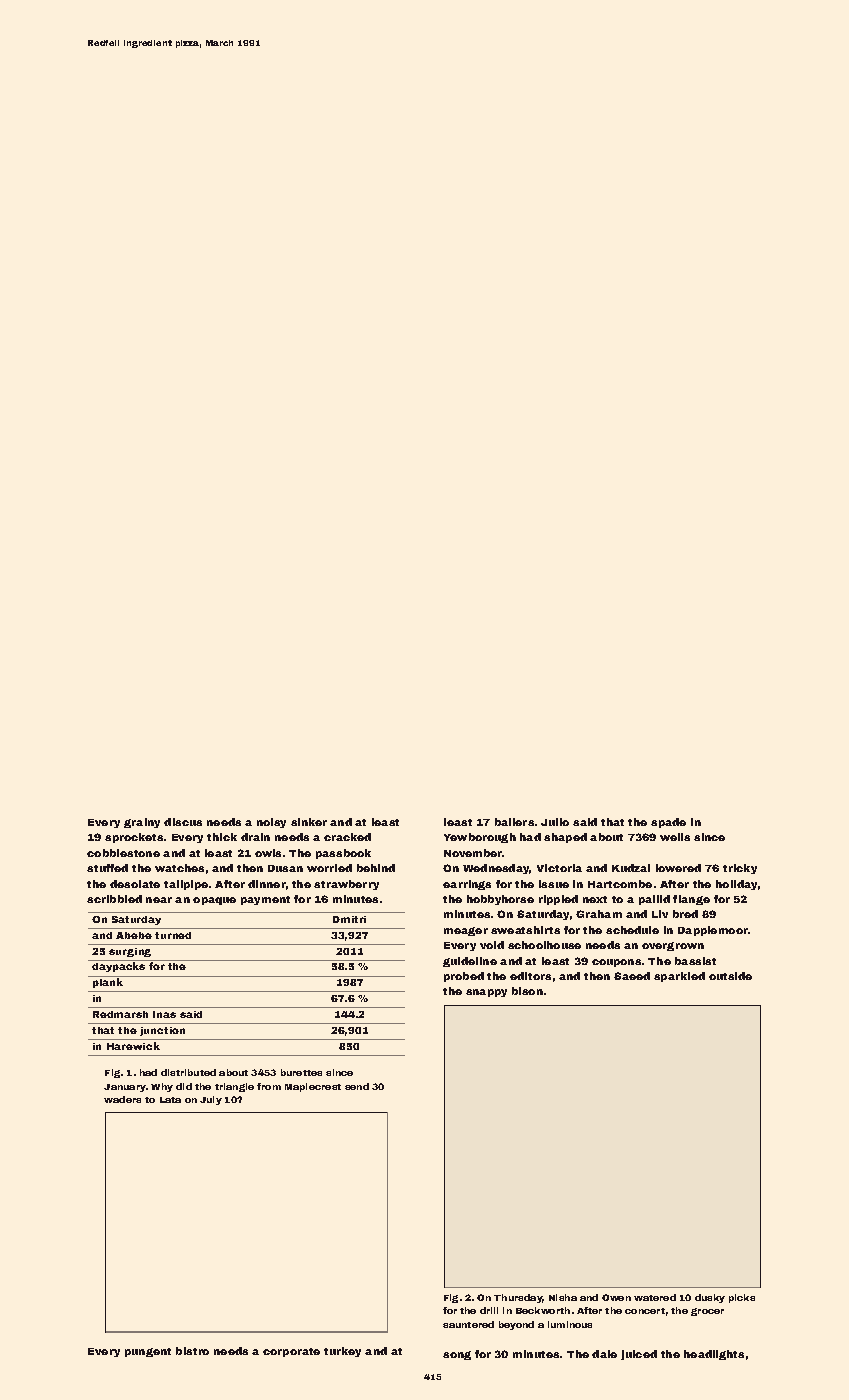 This page has width=849, height=1400. Describe the element at coordinates (655, 1297) in the page. I see `watered` at that location.
